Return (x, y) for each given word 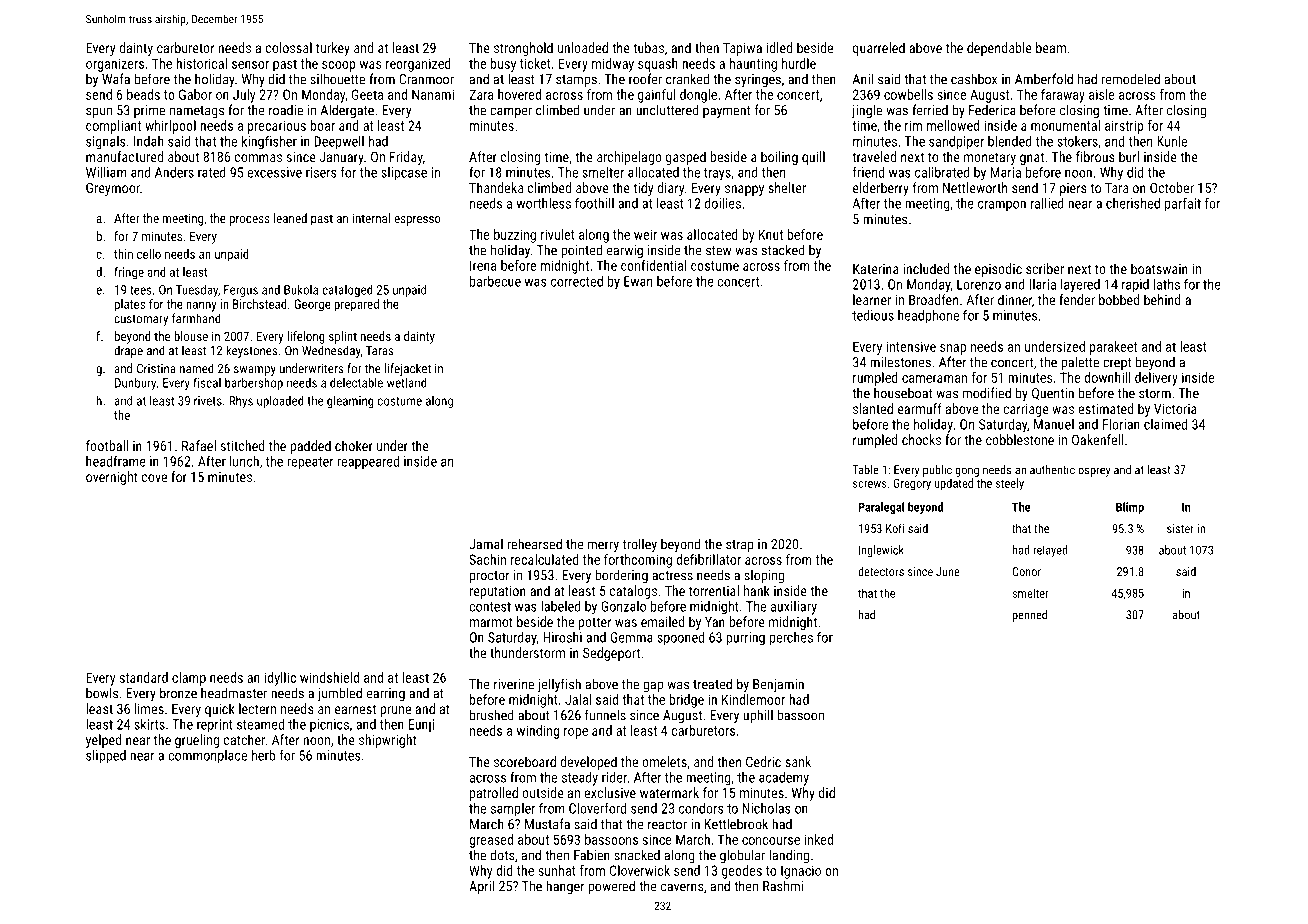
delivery (1156, 379)
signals (106, 142)
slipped (106, 757)
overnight (112, 478)
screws (869, 484)
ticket (535, 63)
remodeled (1131, 79)
